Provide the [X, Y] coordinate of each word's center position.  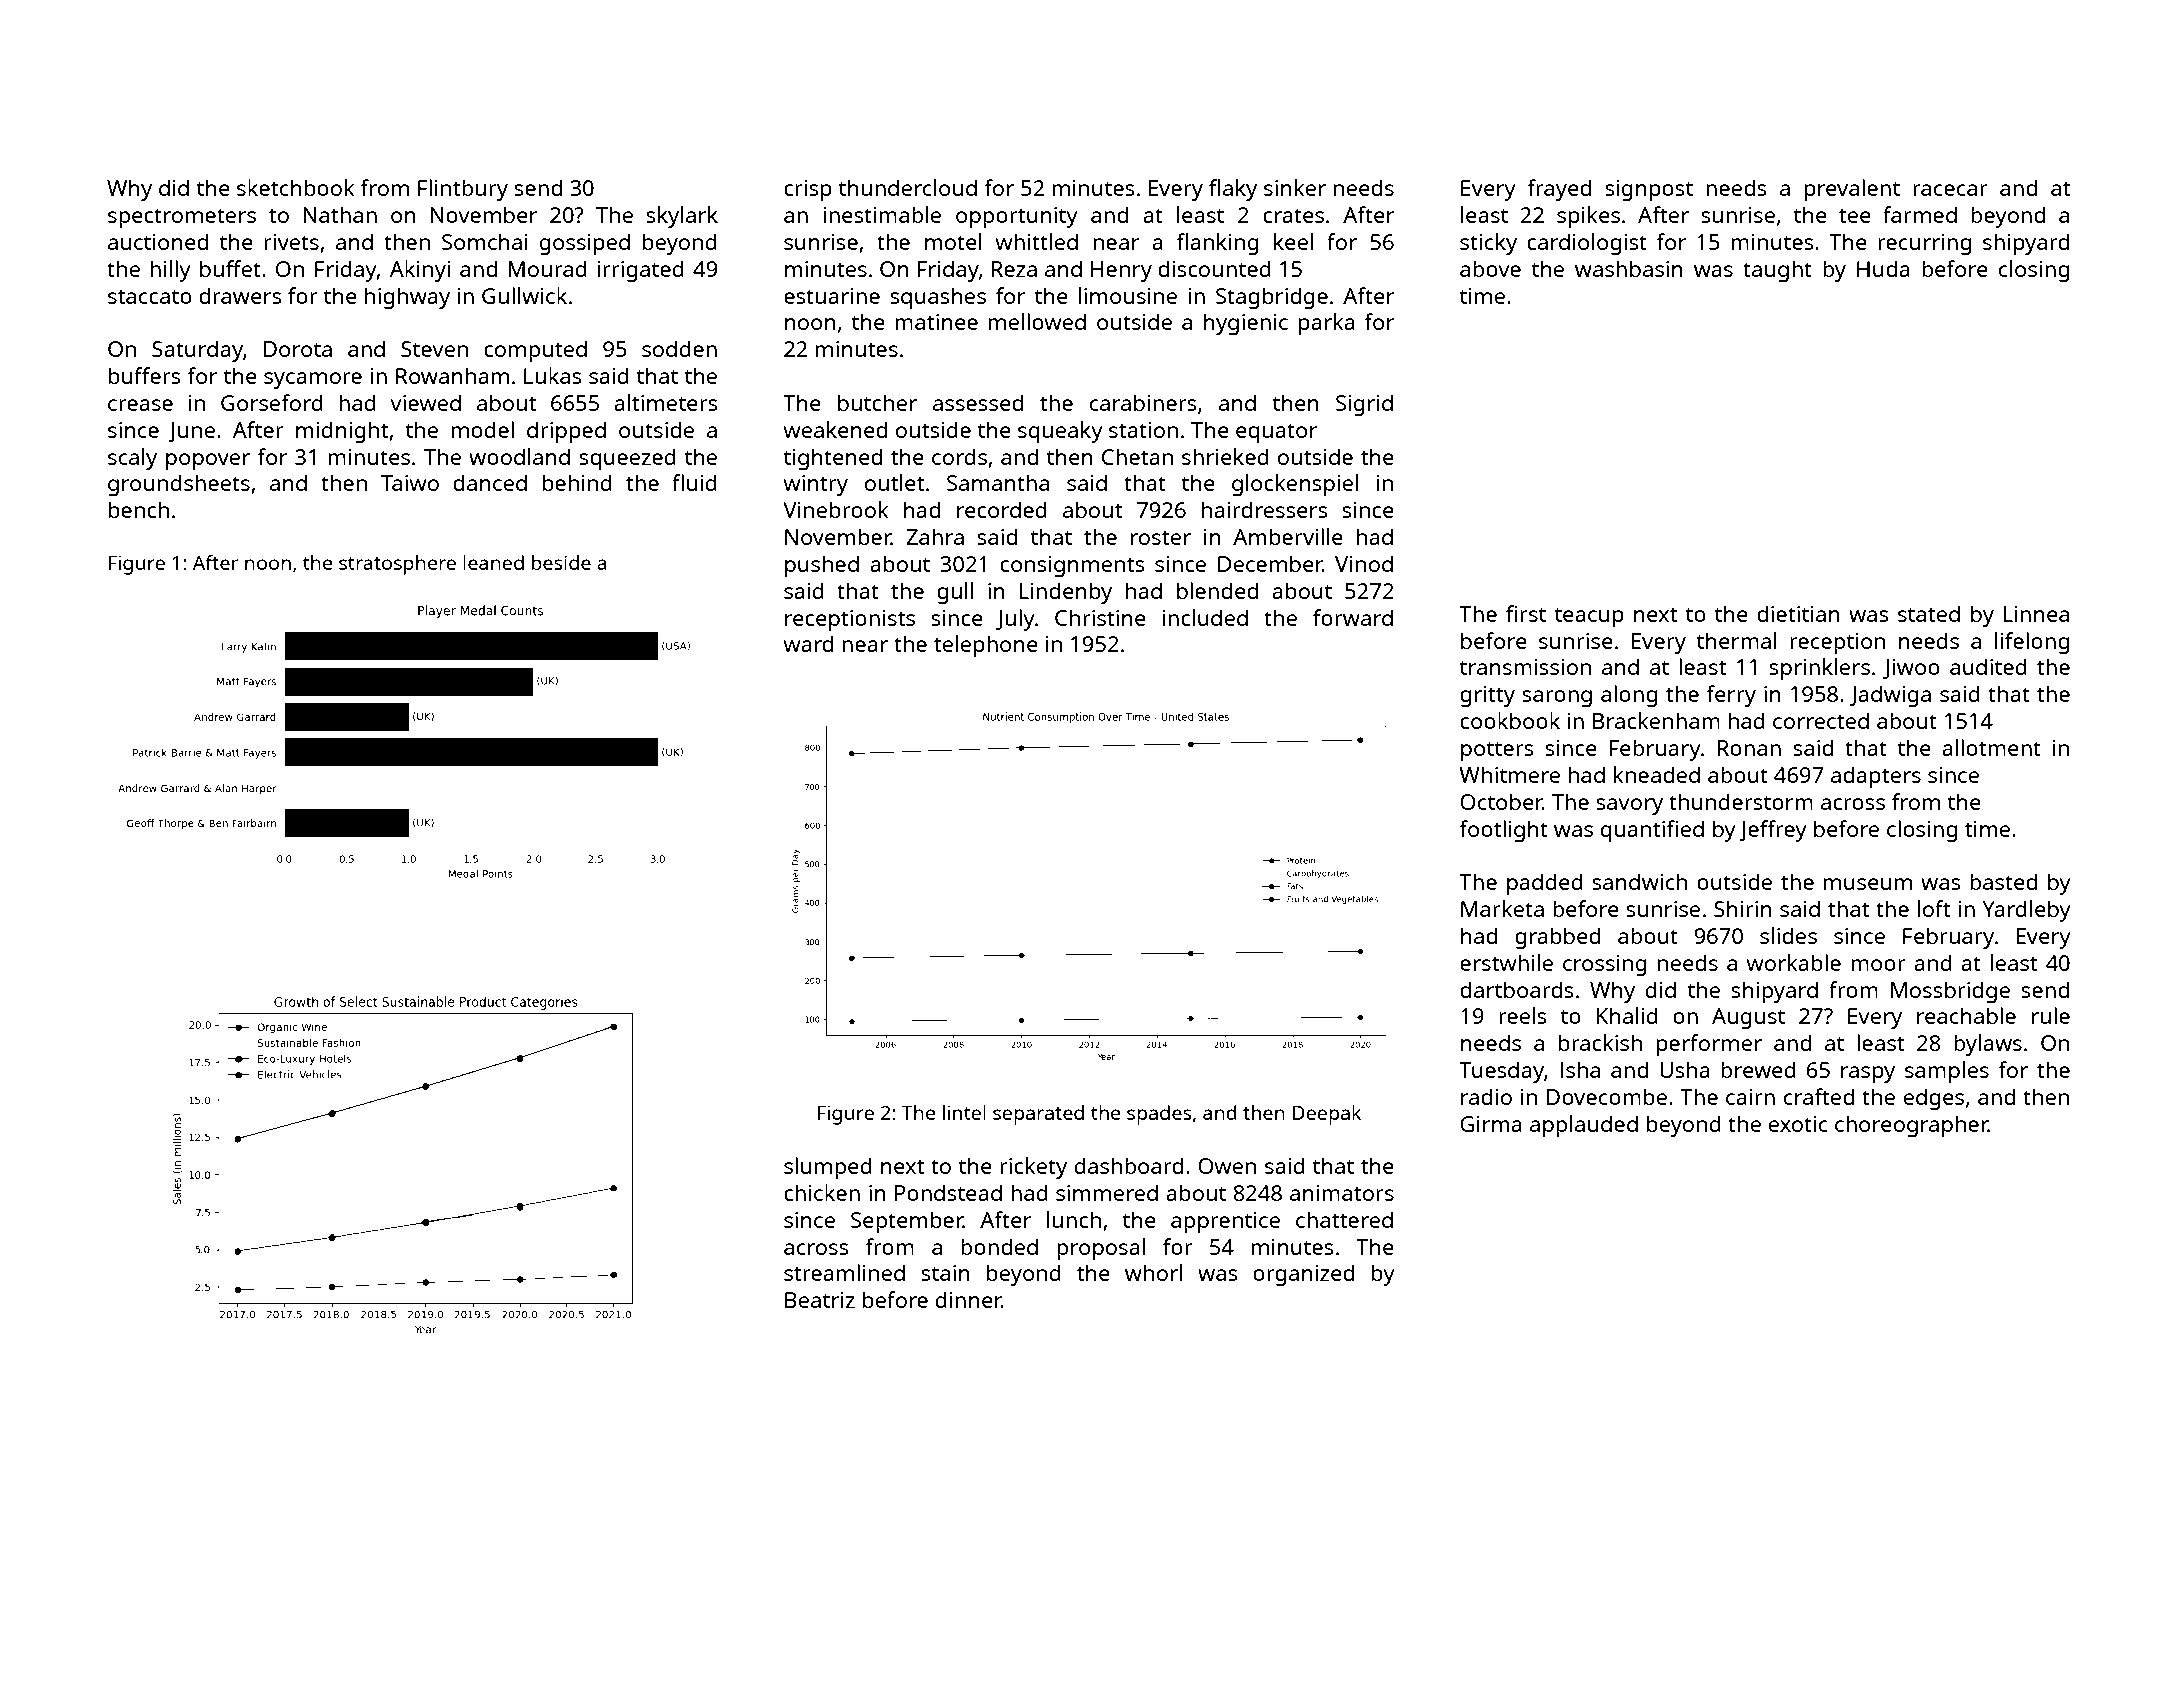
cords [959, 456]
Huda [1883, 268]
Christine [1100, 617]
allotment [1991, 747]
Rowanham [452, 375]
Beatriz [820, 1300]
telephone [986, 646]
